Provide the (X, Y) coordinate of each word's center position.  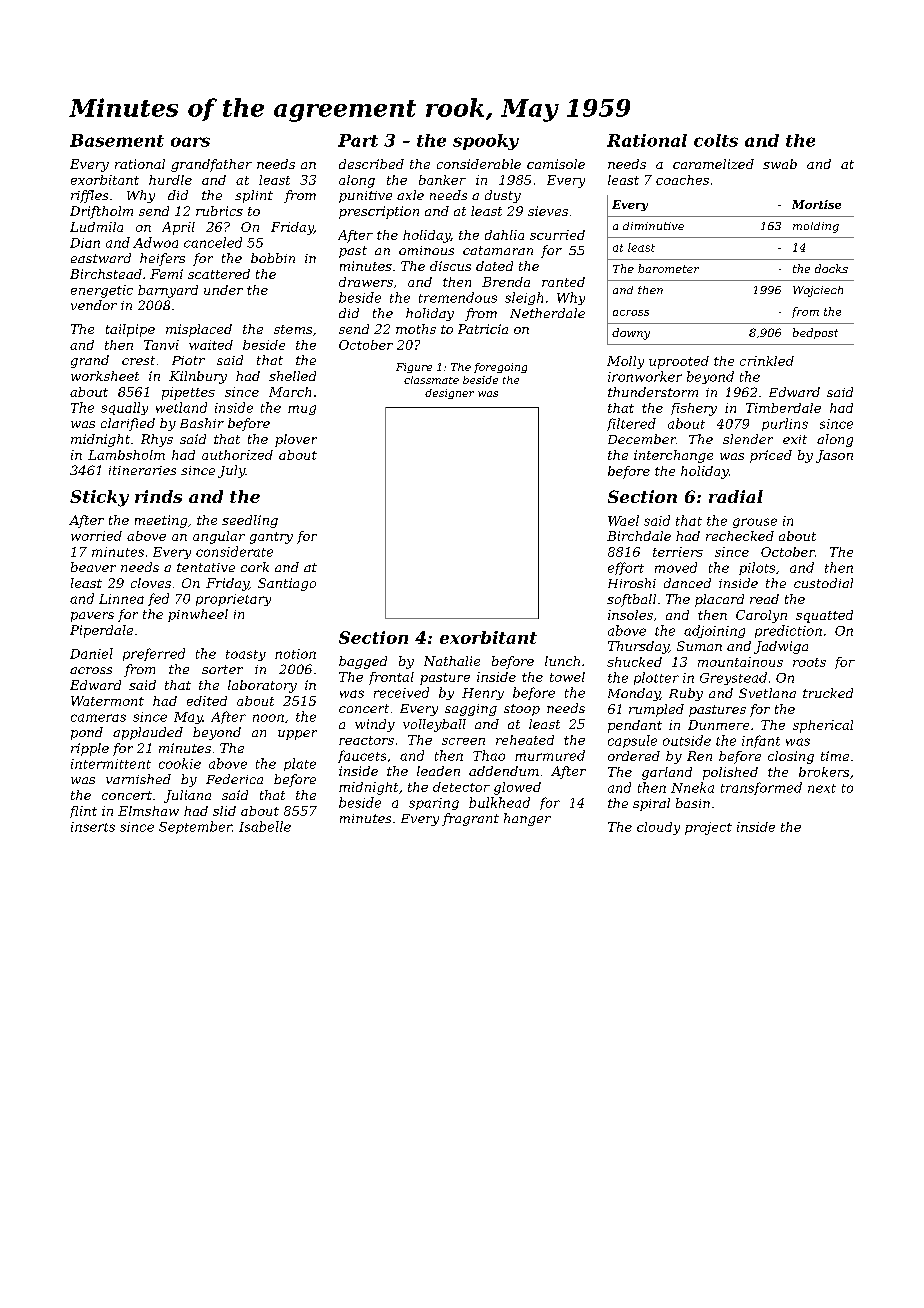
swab (780, 164)
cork (255, 567)
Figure (414, 368)
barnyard (168, 291)
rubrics (219, 211)
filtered (631, 424)
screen (463, 741)
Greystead (733, 678)
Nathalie (452, 661)
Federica (234, 779)
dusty (503, 196)
